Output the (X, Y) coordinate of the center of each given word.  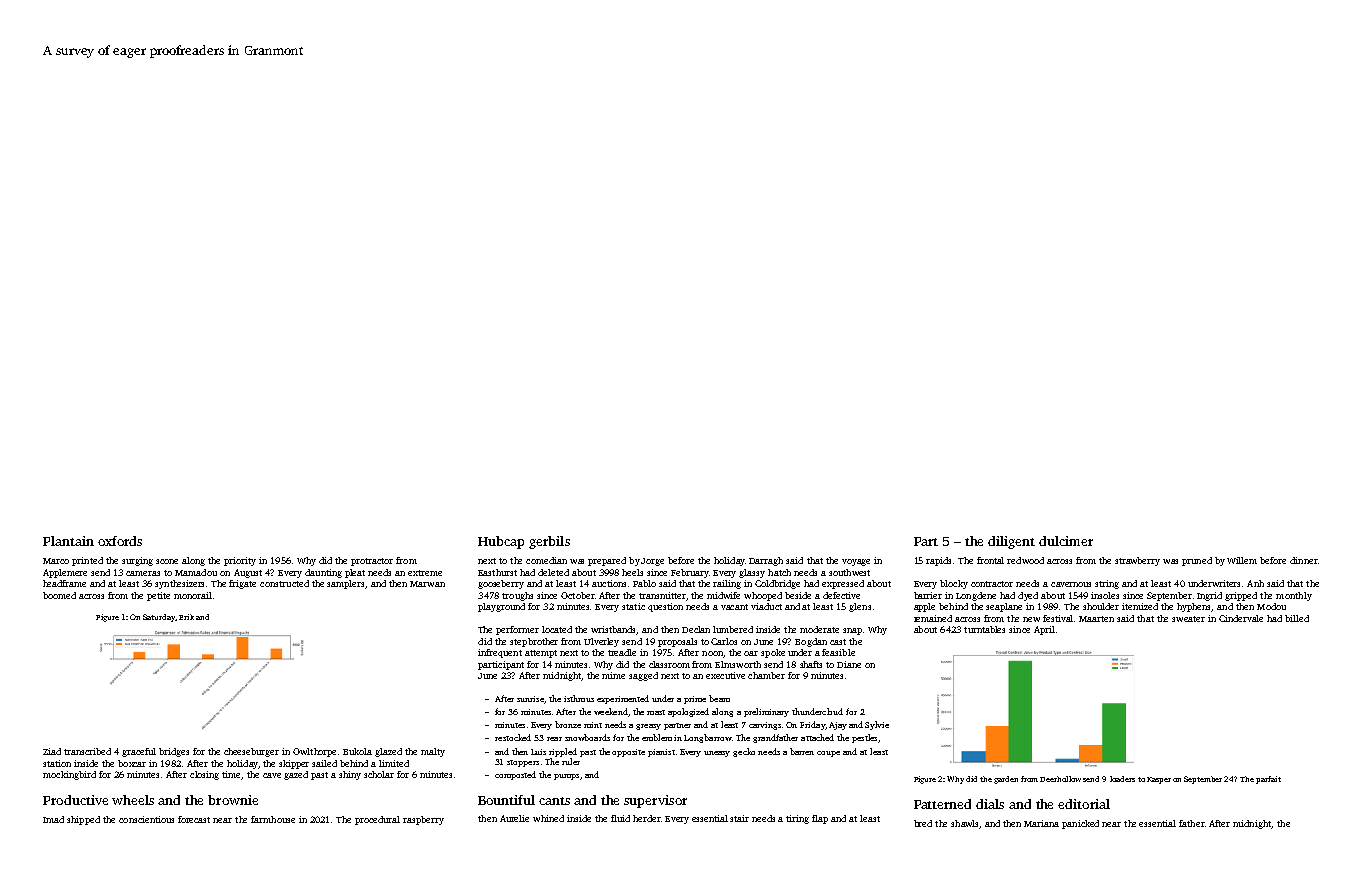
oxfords (120, 541)
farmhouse (273, 819)
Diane (849, 664)
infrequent (500, 653)
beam (719, 698)
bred (923, 823)
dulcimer (1066, 541)
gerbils (549, 542)
